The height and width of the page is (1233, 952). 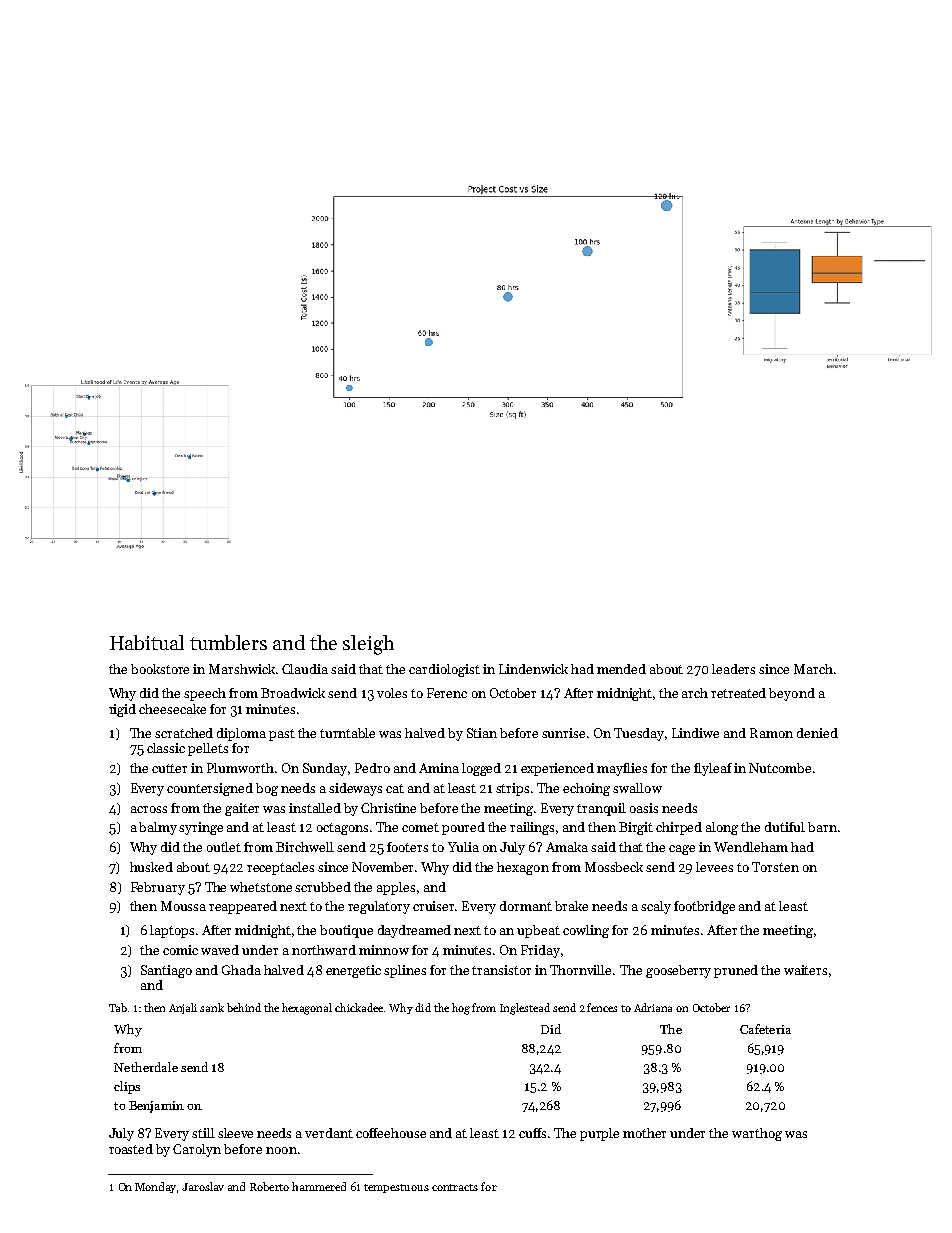 I want to click on Jaroslav, so click(x=203, y=1186).
